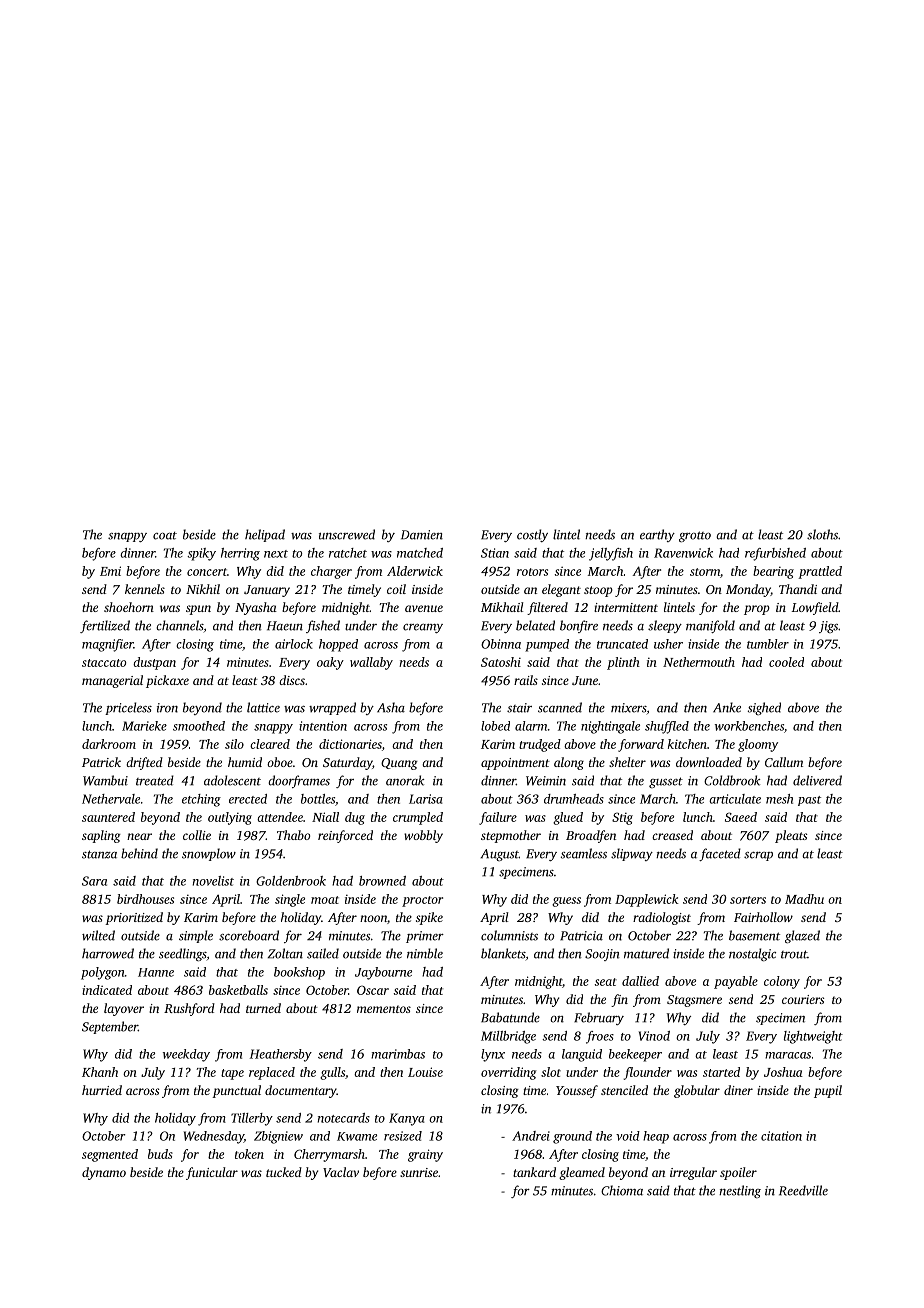 The height and width of the page is (1308, 924). I want to click on faceted, so click(720, 854).
